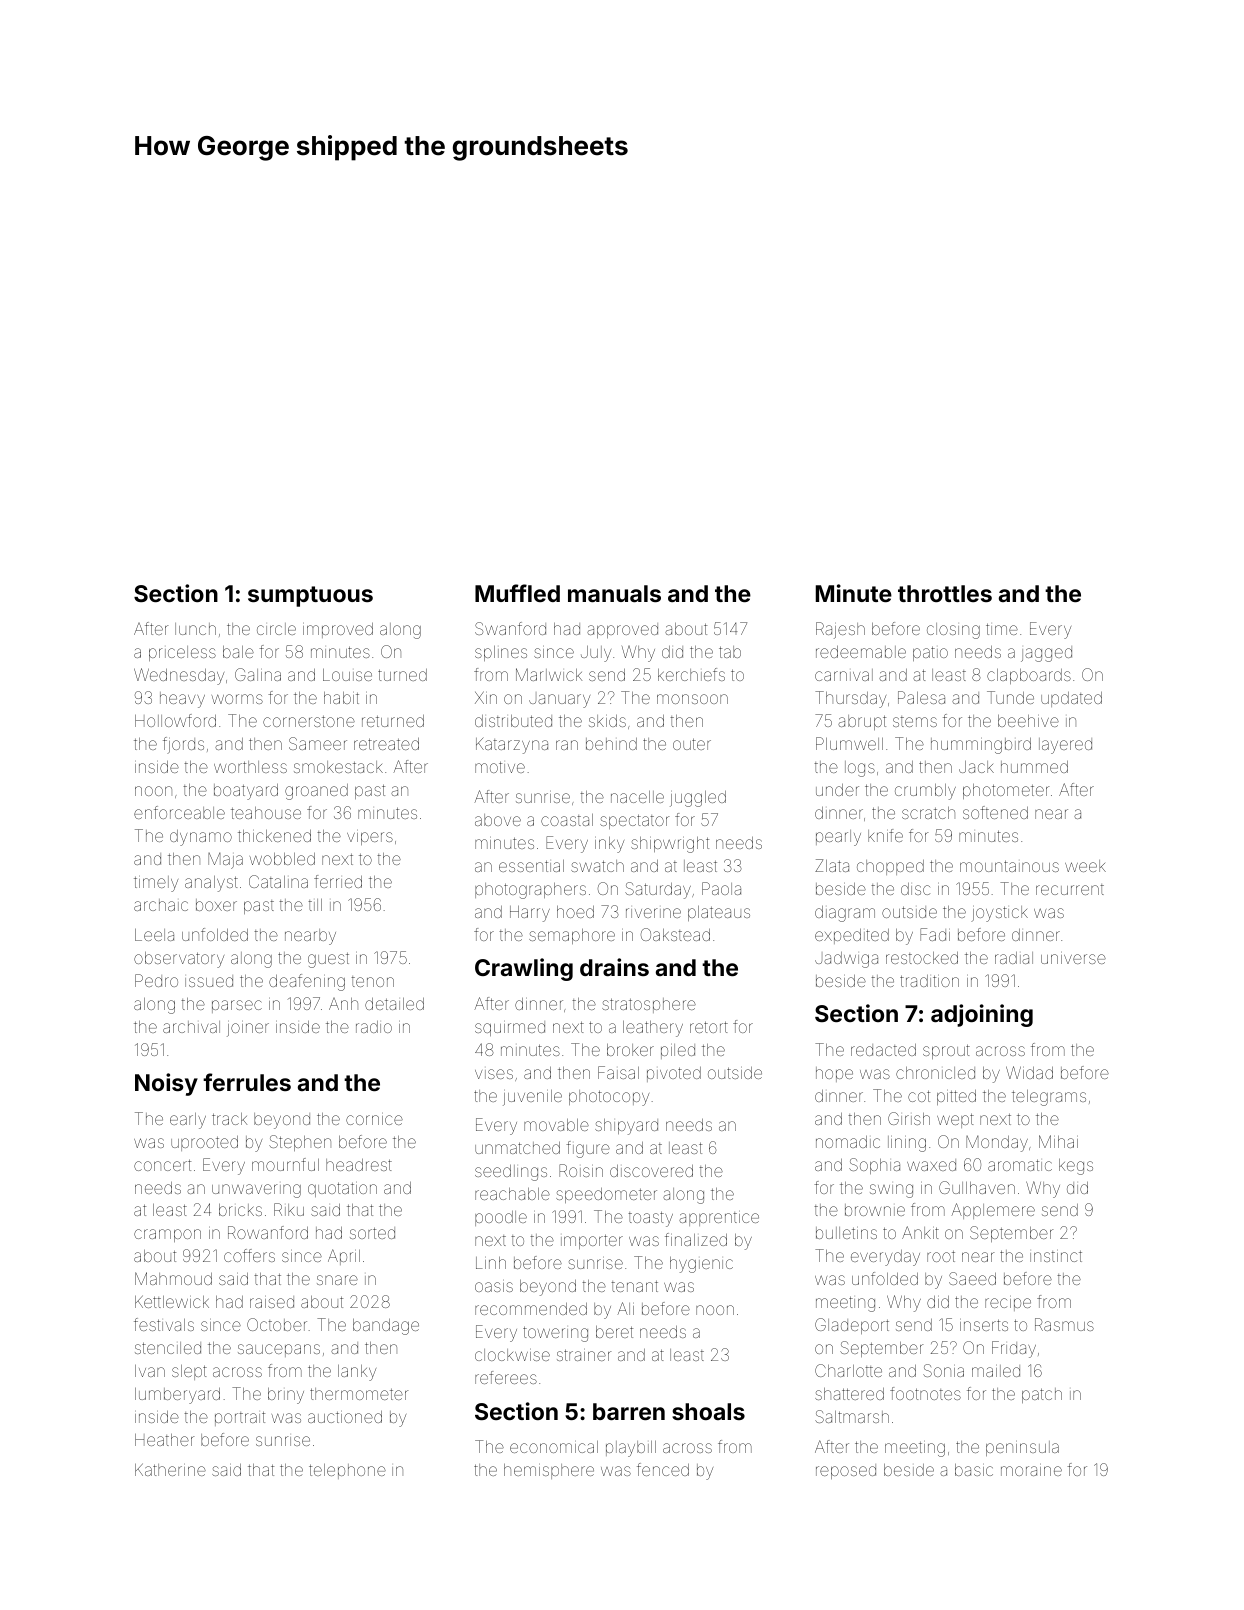 This page has height=1610, width=1244. Describe the element at coordinates (494, 1286) in the page. I see `oasis` at that location.
